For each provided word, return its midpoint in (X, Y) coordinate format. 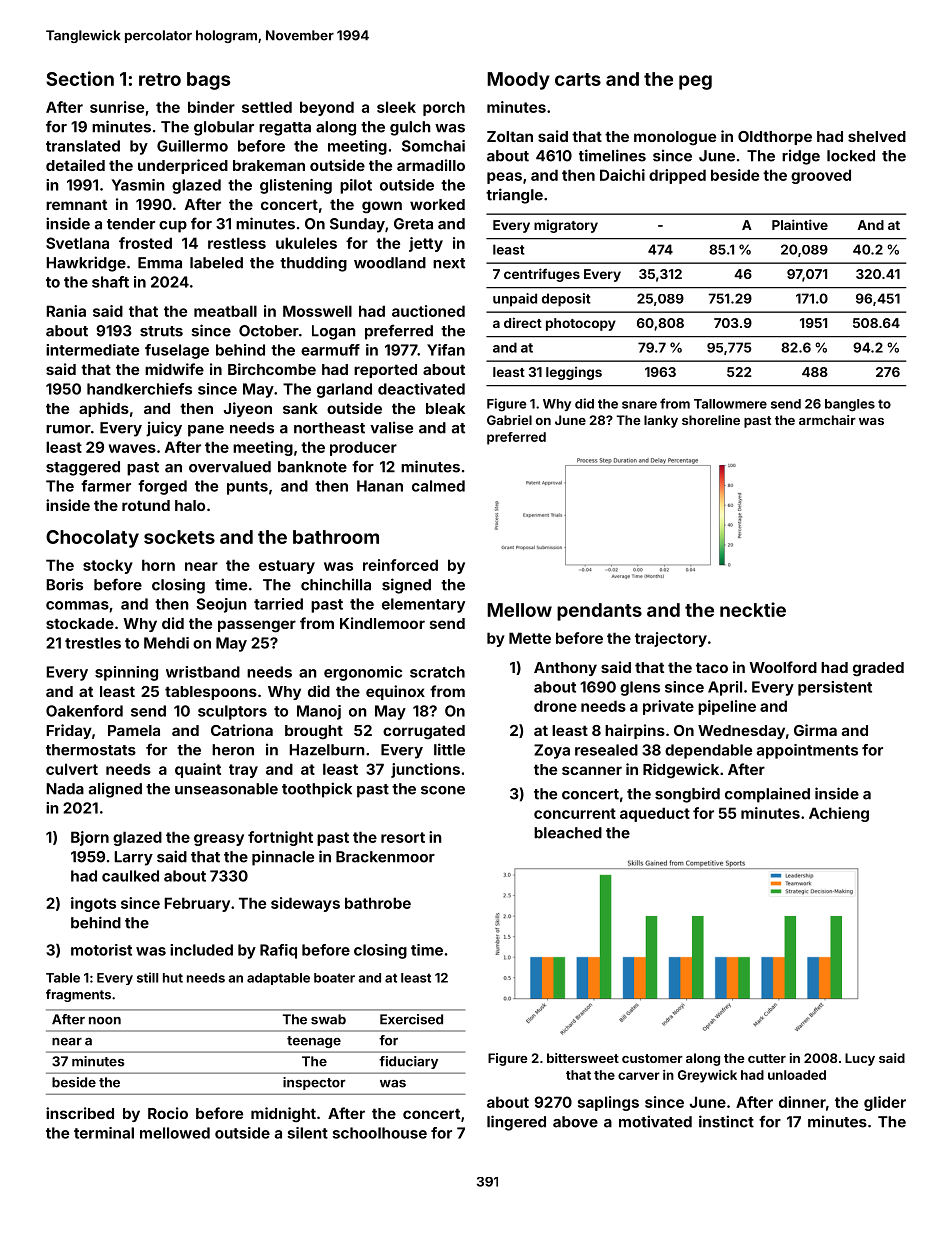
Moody (518, 81)
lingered (516, 1123)
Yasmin (138, 185)
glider (885, 1103)
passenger (257, 626)
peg (695, 82)
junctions (425, 770)
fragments (78, 995)
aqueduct (655, 814)
